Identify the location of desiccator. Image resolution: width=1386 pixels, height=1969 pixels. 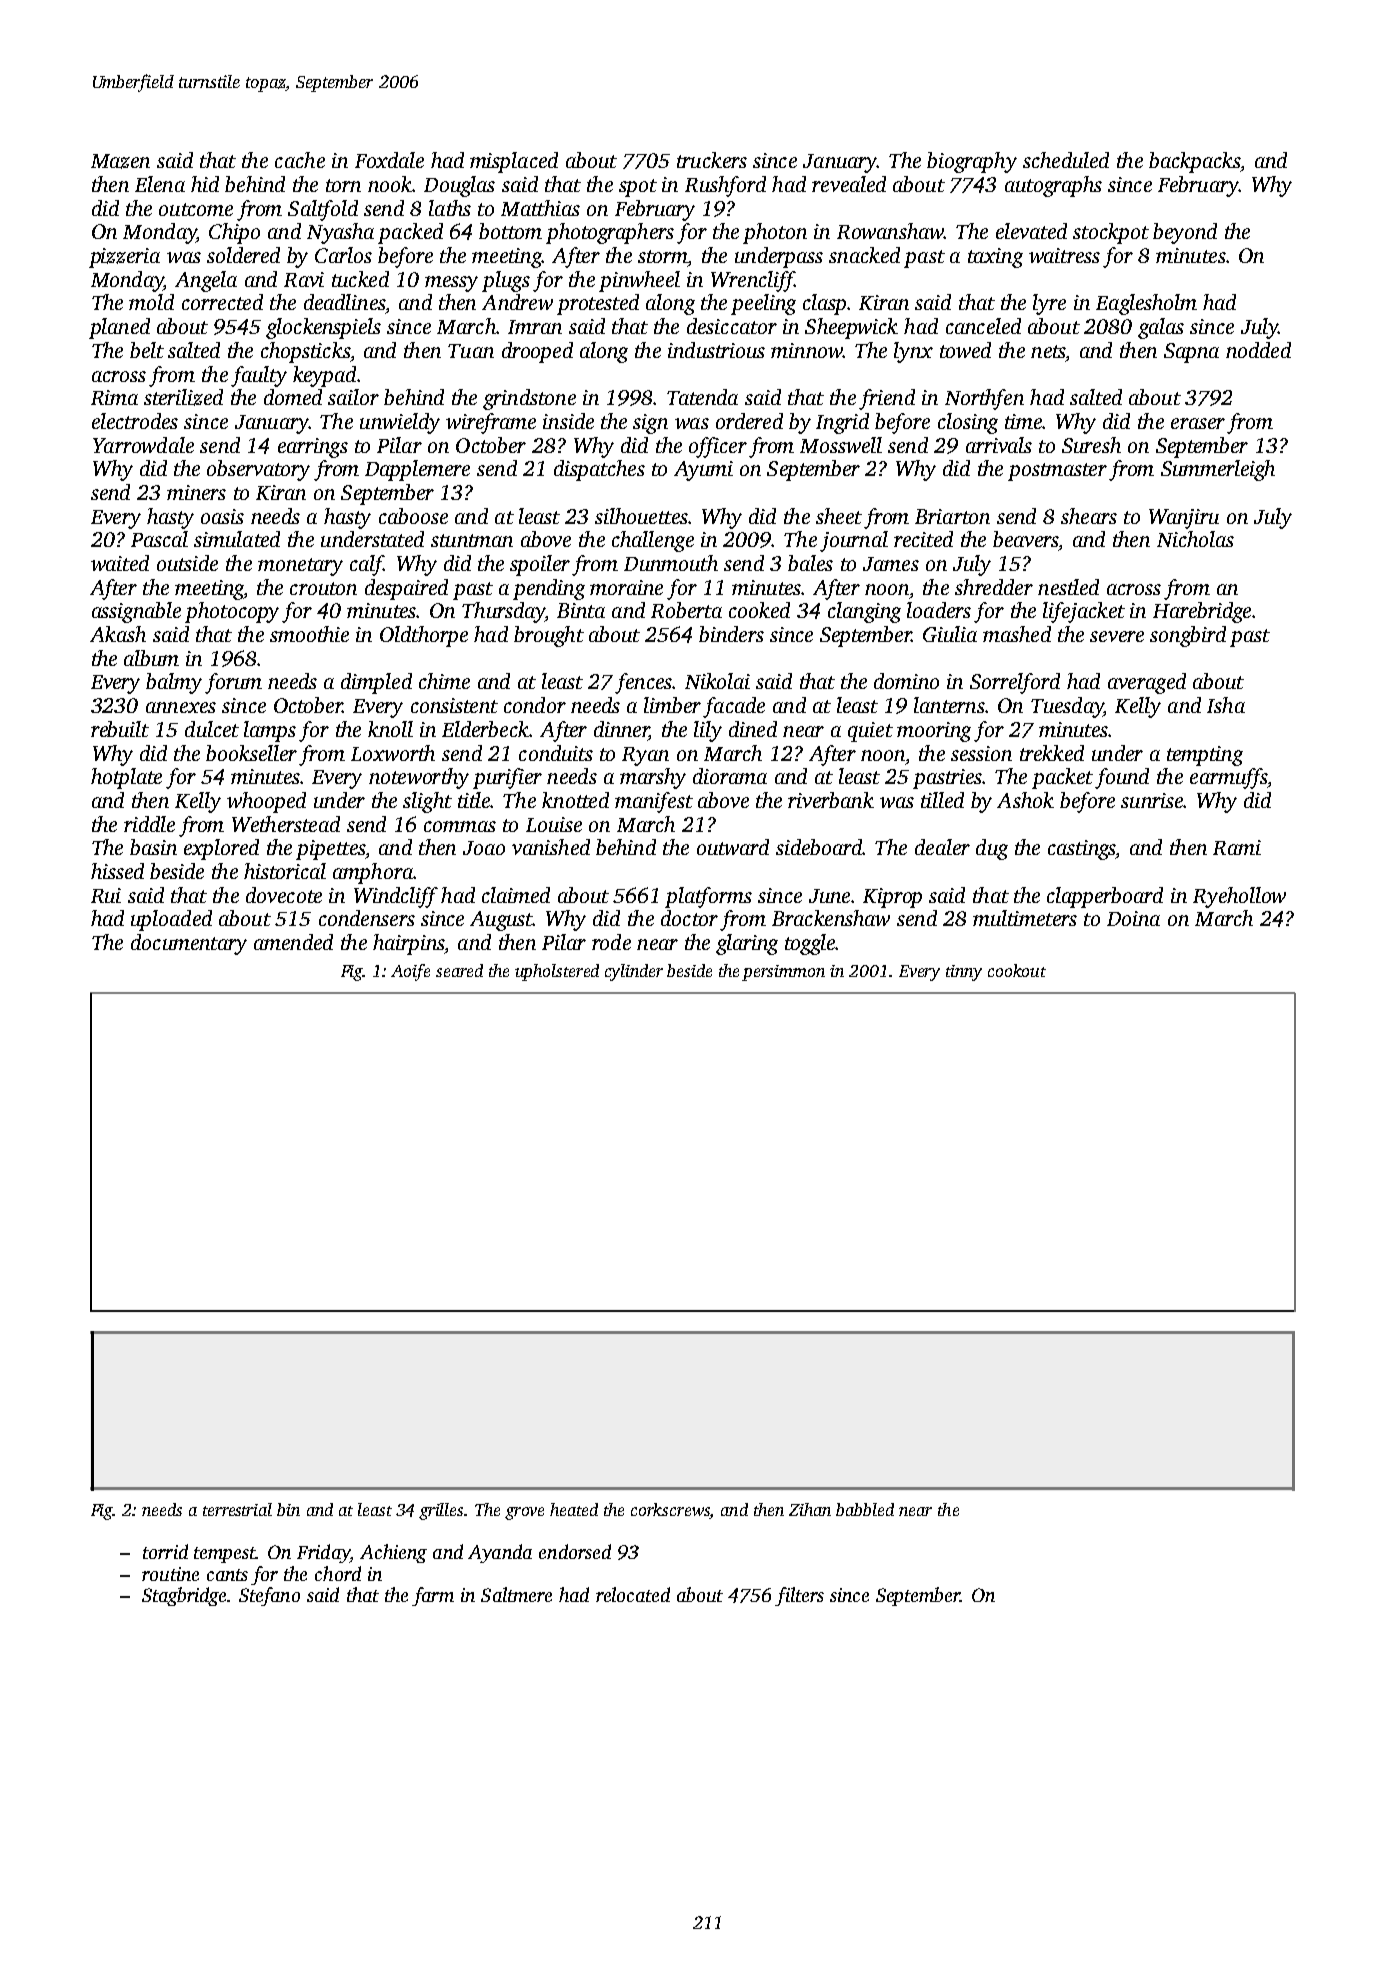
(732, 326).
